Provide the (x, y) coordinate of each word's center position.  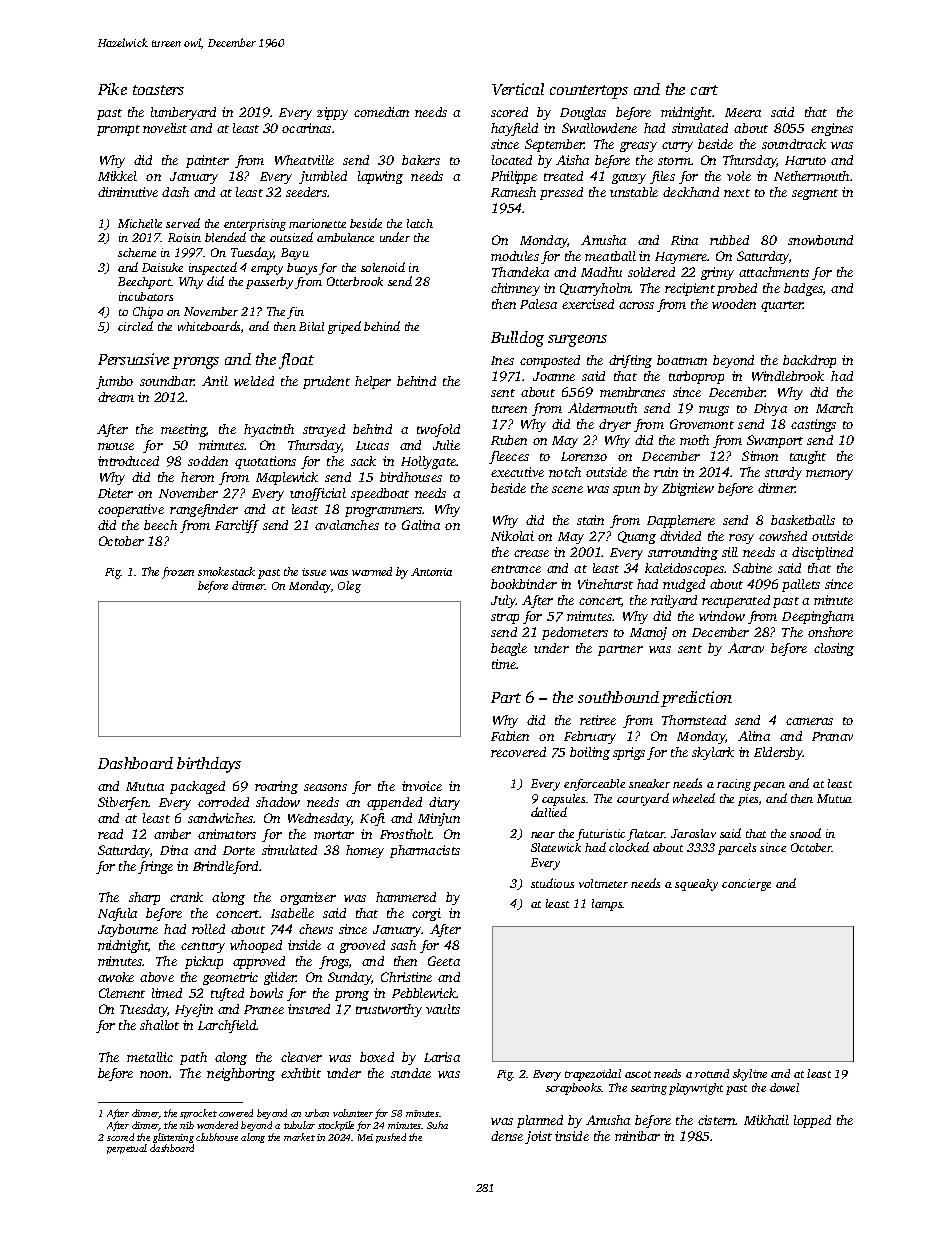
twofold (438, 430)
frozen (178, 573)
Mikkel (117, 176)
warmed (372, 571)
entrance (516, 569)
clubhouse (217, 1137)
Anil (215, 381)
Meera (743, 112)
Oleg (349, 587)
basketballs (803, 520)
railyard (674, 601)
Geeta (444, 961)
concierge (746, 885)
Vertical (518, 89)
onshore (830, 632)
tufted (227, 994)
